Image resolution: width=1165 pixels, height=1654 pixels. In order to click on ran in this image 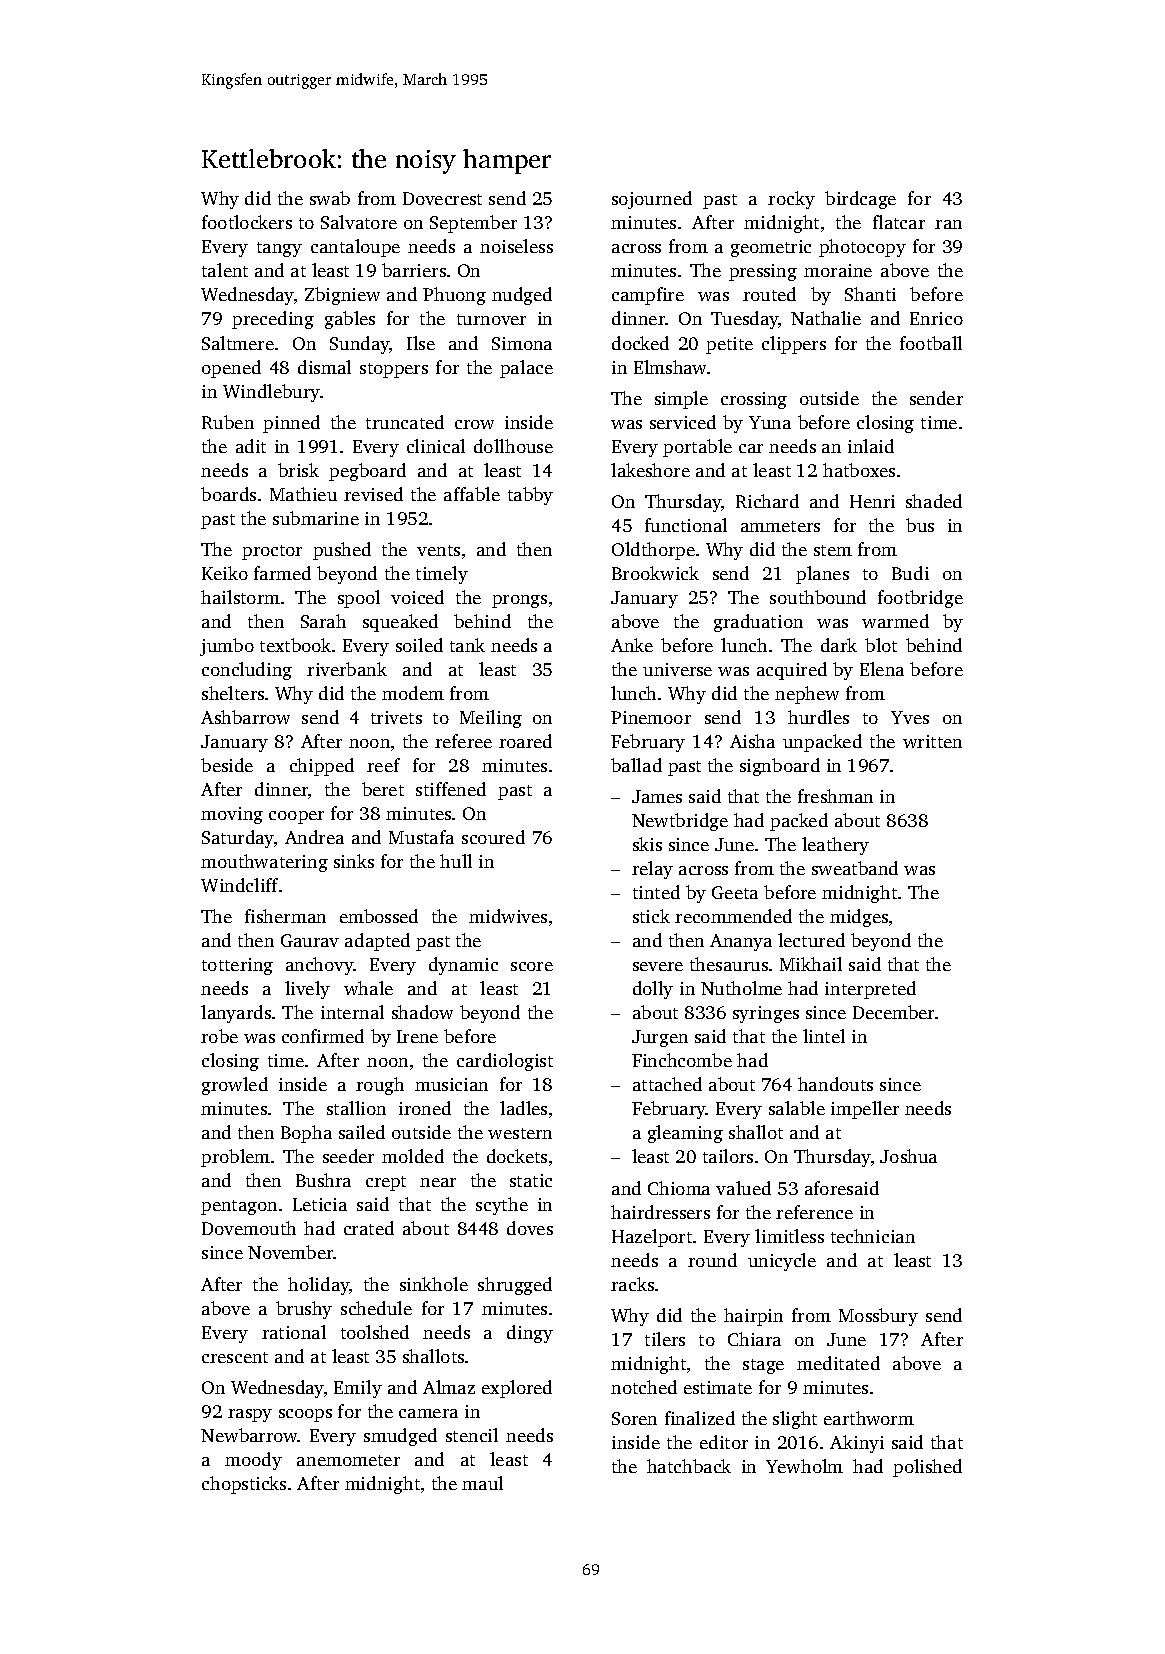, I will do `click(948, 224)`.
